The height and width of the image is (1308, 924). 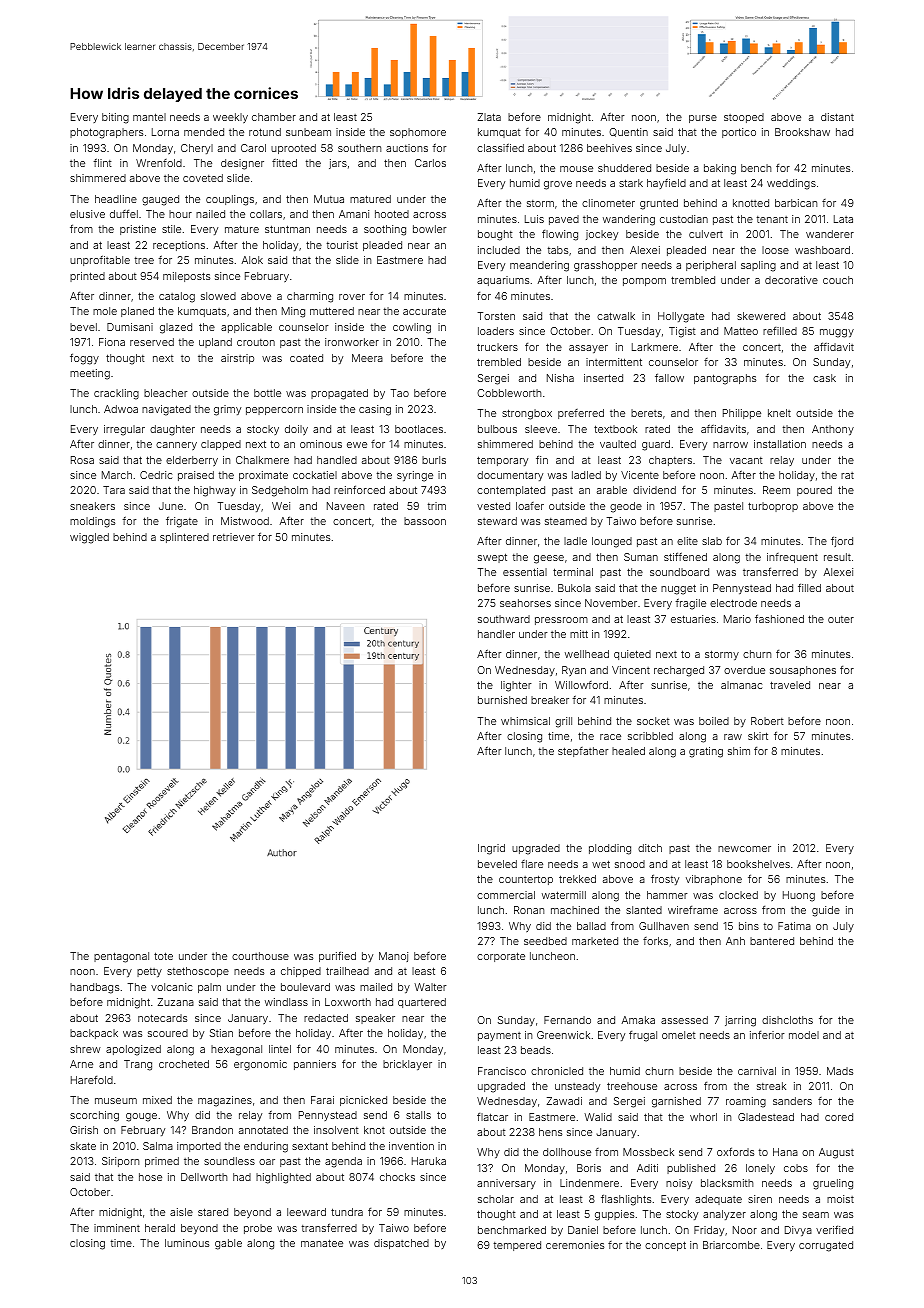 I want to click on irregular, so click(x=124, y=430).
